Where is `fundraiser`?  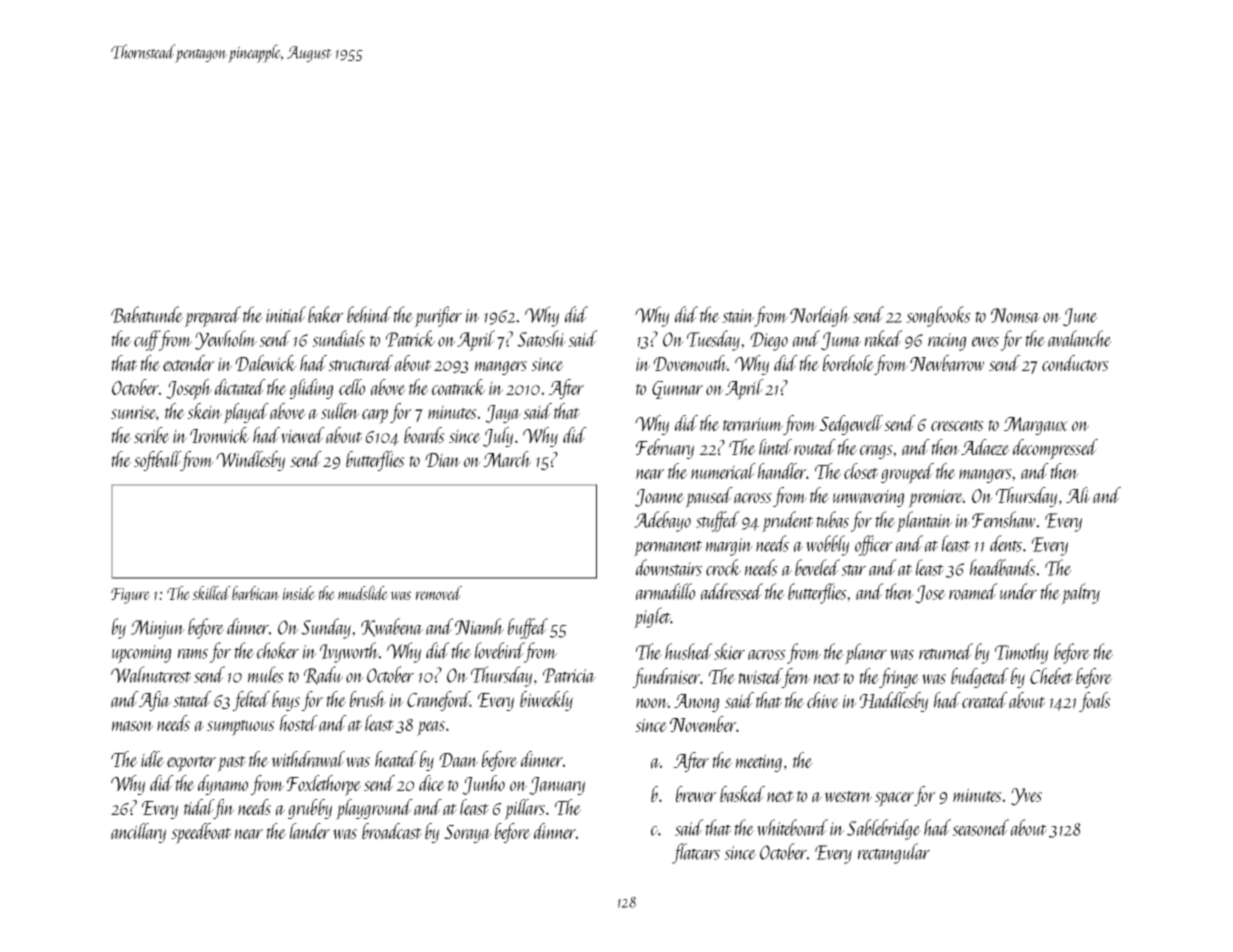
fundraiser is located at coordinates (666, 678).
